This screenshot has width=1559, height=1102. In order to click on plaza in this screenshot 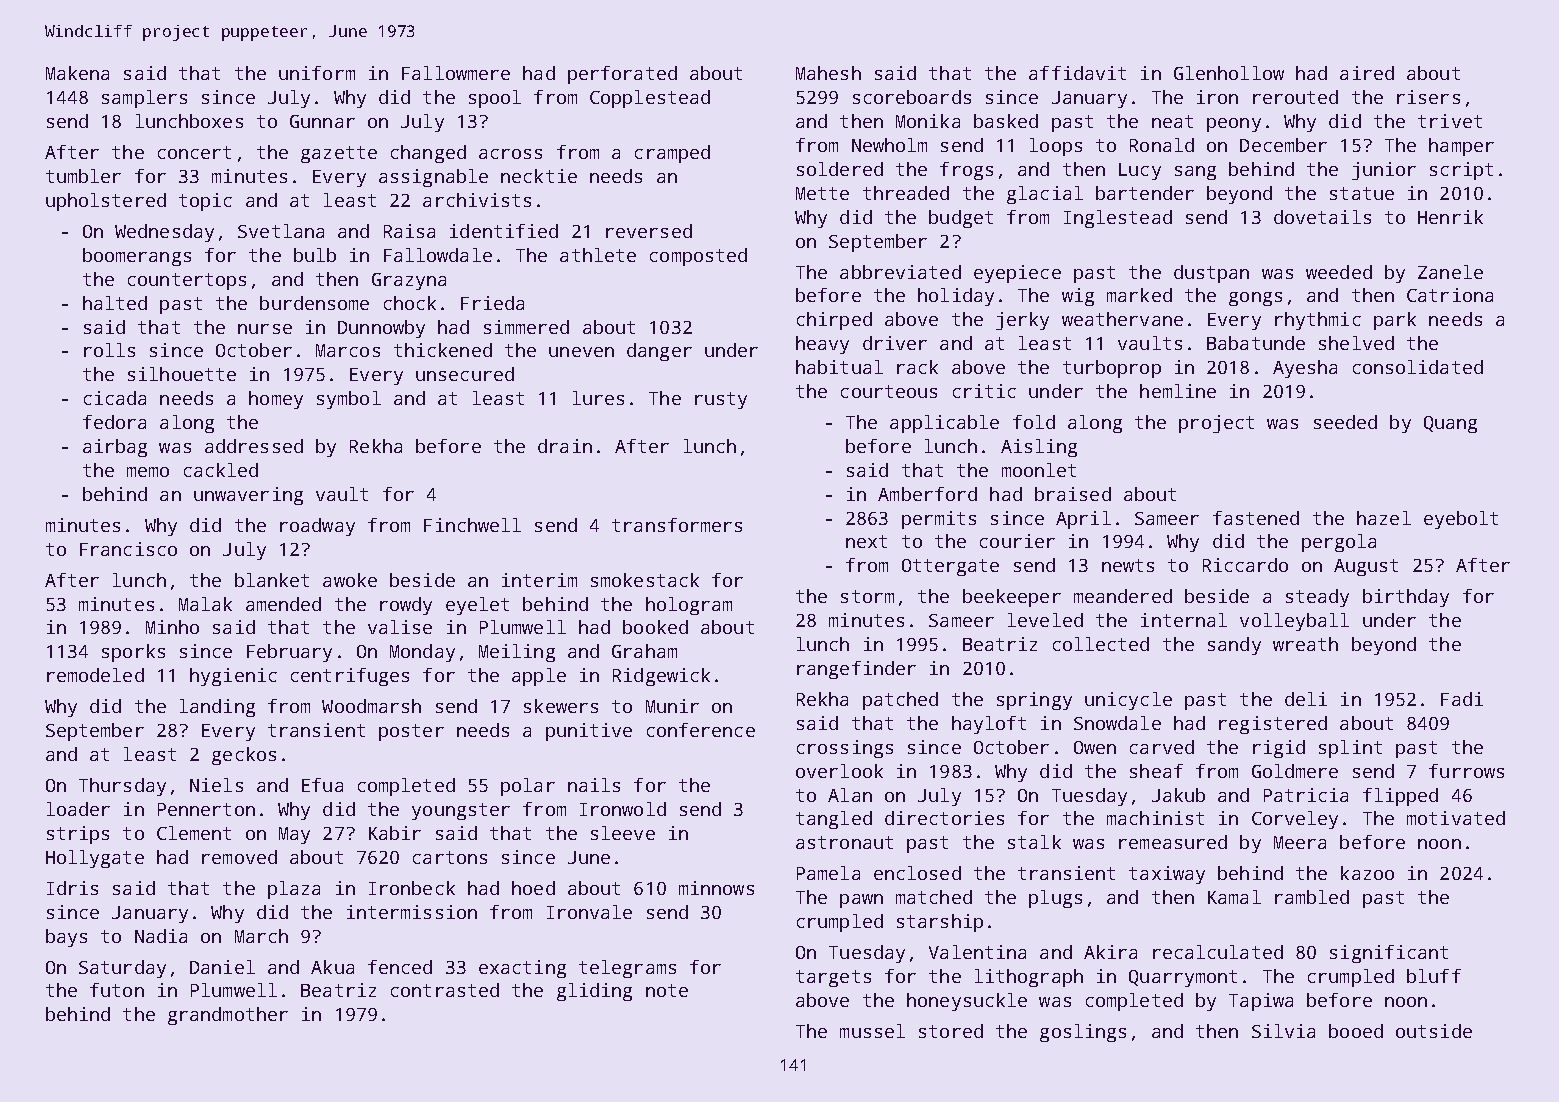, I will do `click(294, 890)`.
